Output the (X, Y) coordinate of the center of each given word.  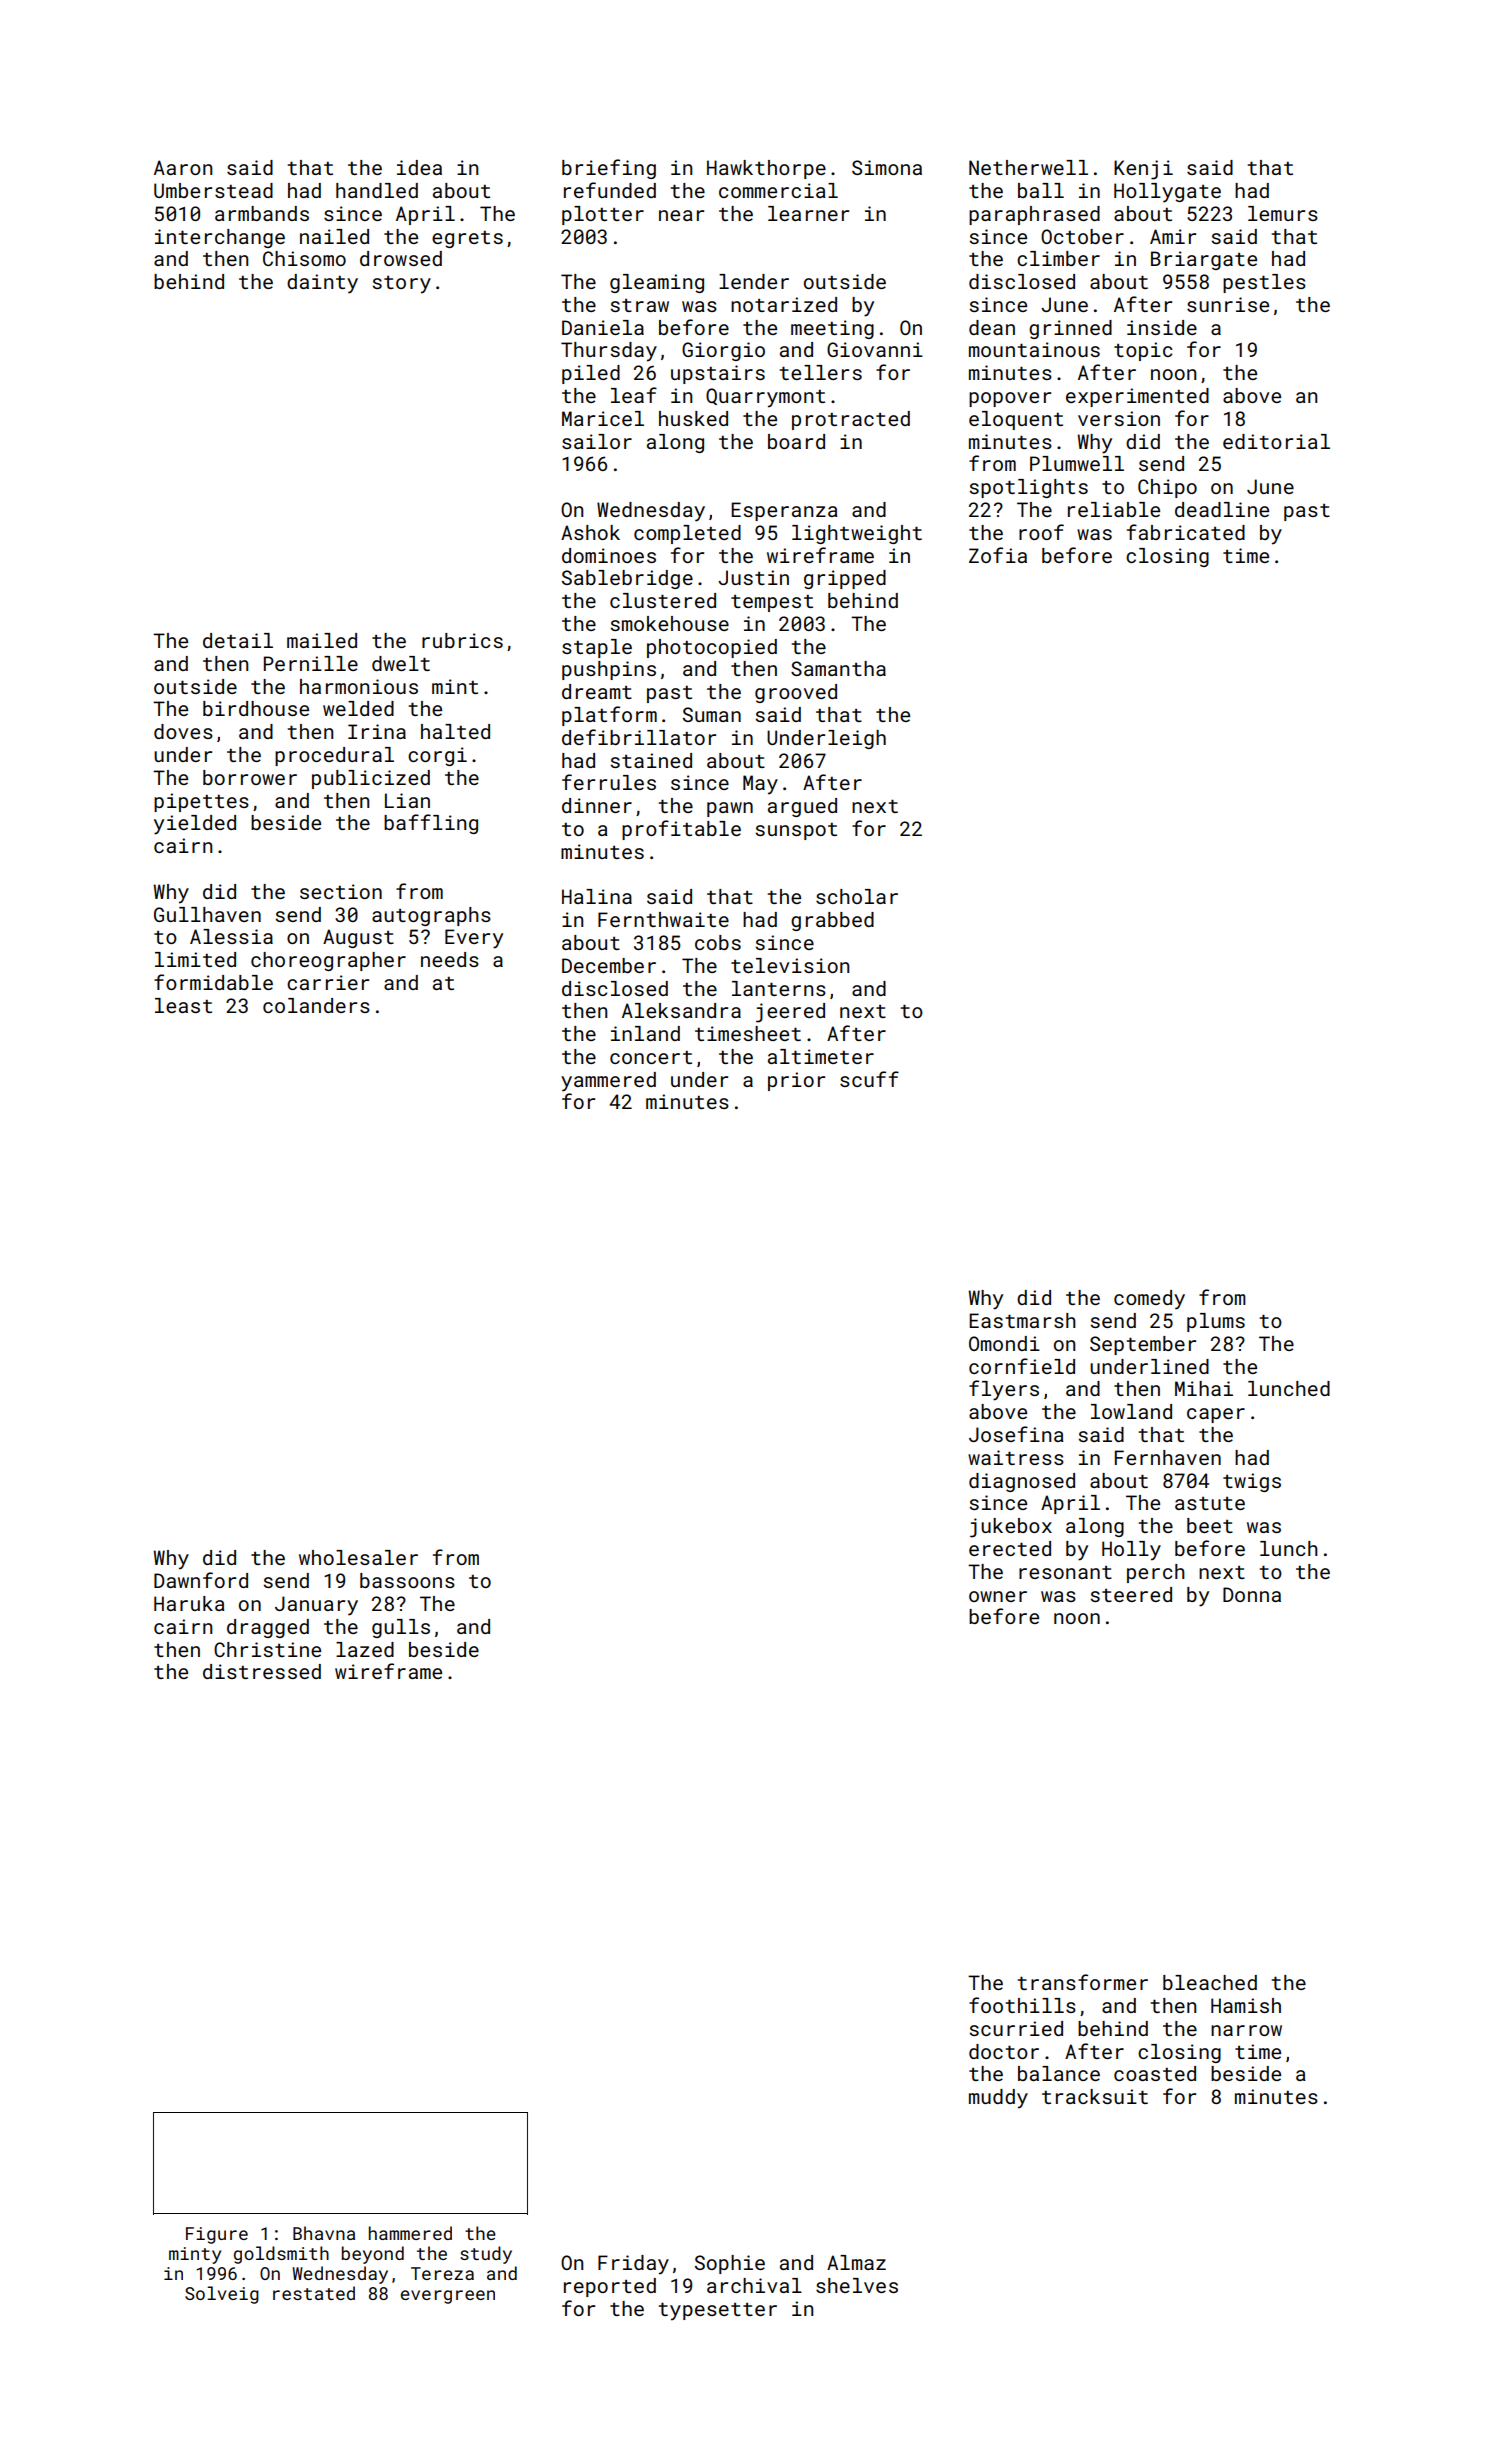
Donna (1252, 1594)
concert (651, 1057)
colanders (316, 1005)
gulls (401, 1628)
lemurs (1283, 213)
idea (419, 167)
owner (998, 1596)
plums (1216, 1322)
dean (992, 327)
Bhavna (324, 2233)
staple (597, 648)
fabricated (1186, 532)
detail (238, 640)
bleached (1210, 1982)
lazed (365, 1649)
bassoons (407, 1580)
